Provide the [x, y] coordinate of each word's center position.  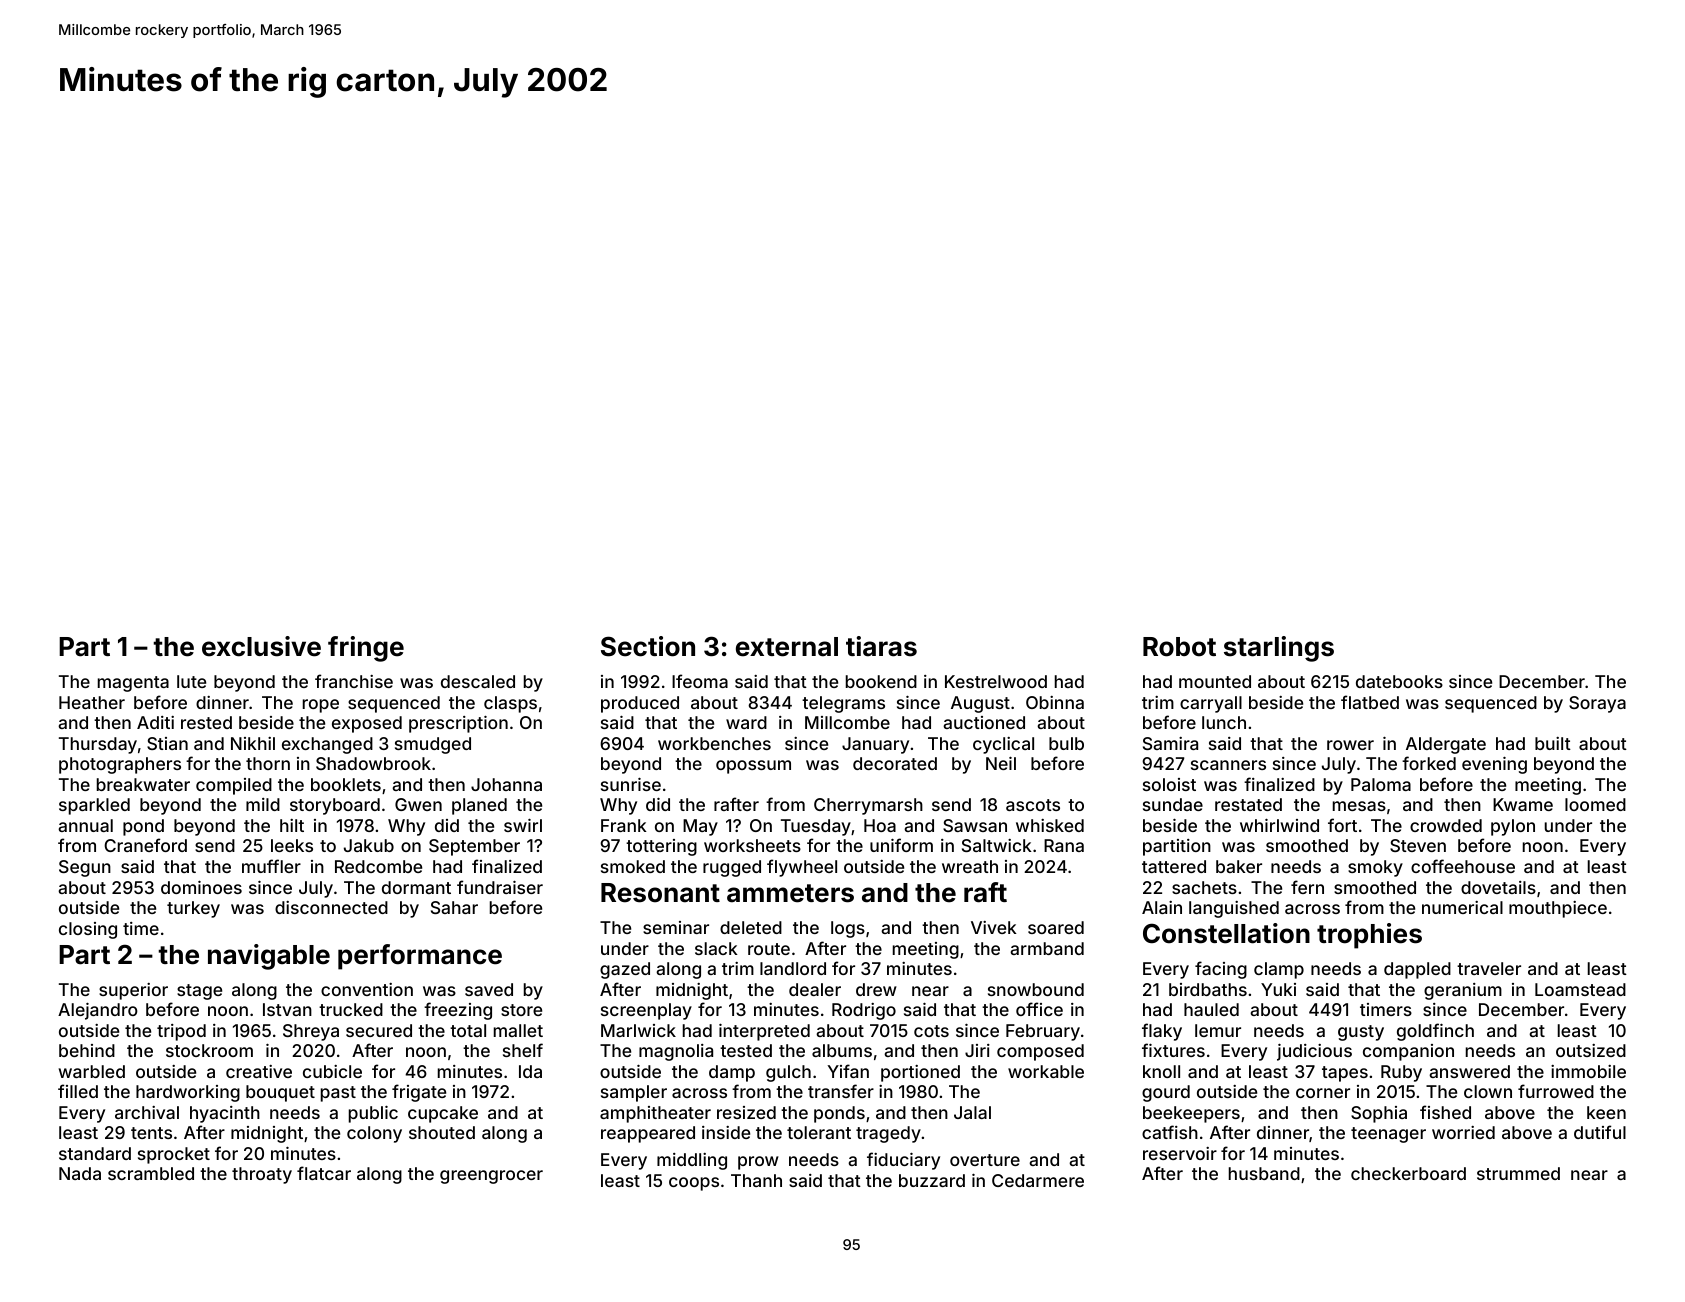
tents [151, 1133]
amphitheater [655, 1114]
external [787, 647]
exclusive [261, 646]
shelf [523, 1050]
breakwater [143, 784]
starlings [1279, 649]
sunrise [631, 784]
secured [379, 1030]
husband [1264, 1173]
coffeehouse [1463, 866]
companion [1408, 1052]
